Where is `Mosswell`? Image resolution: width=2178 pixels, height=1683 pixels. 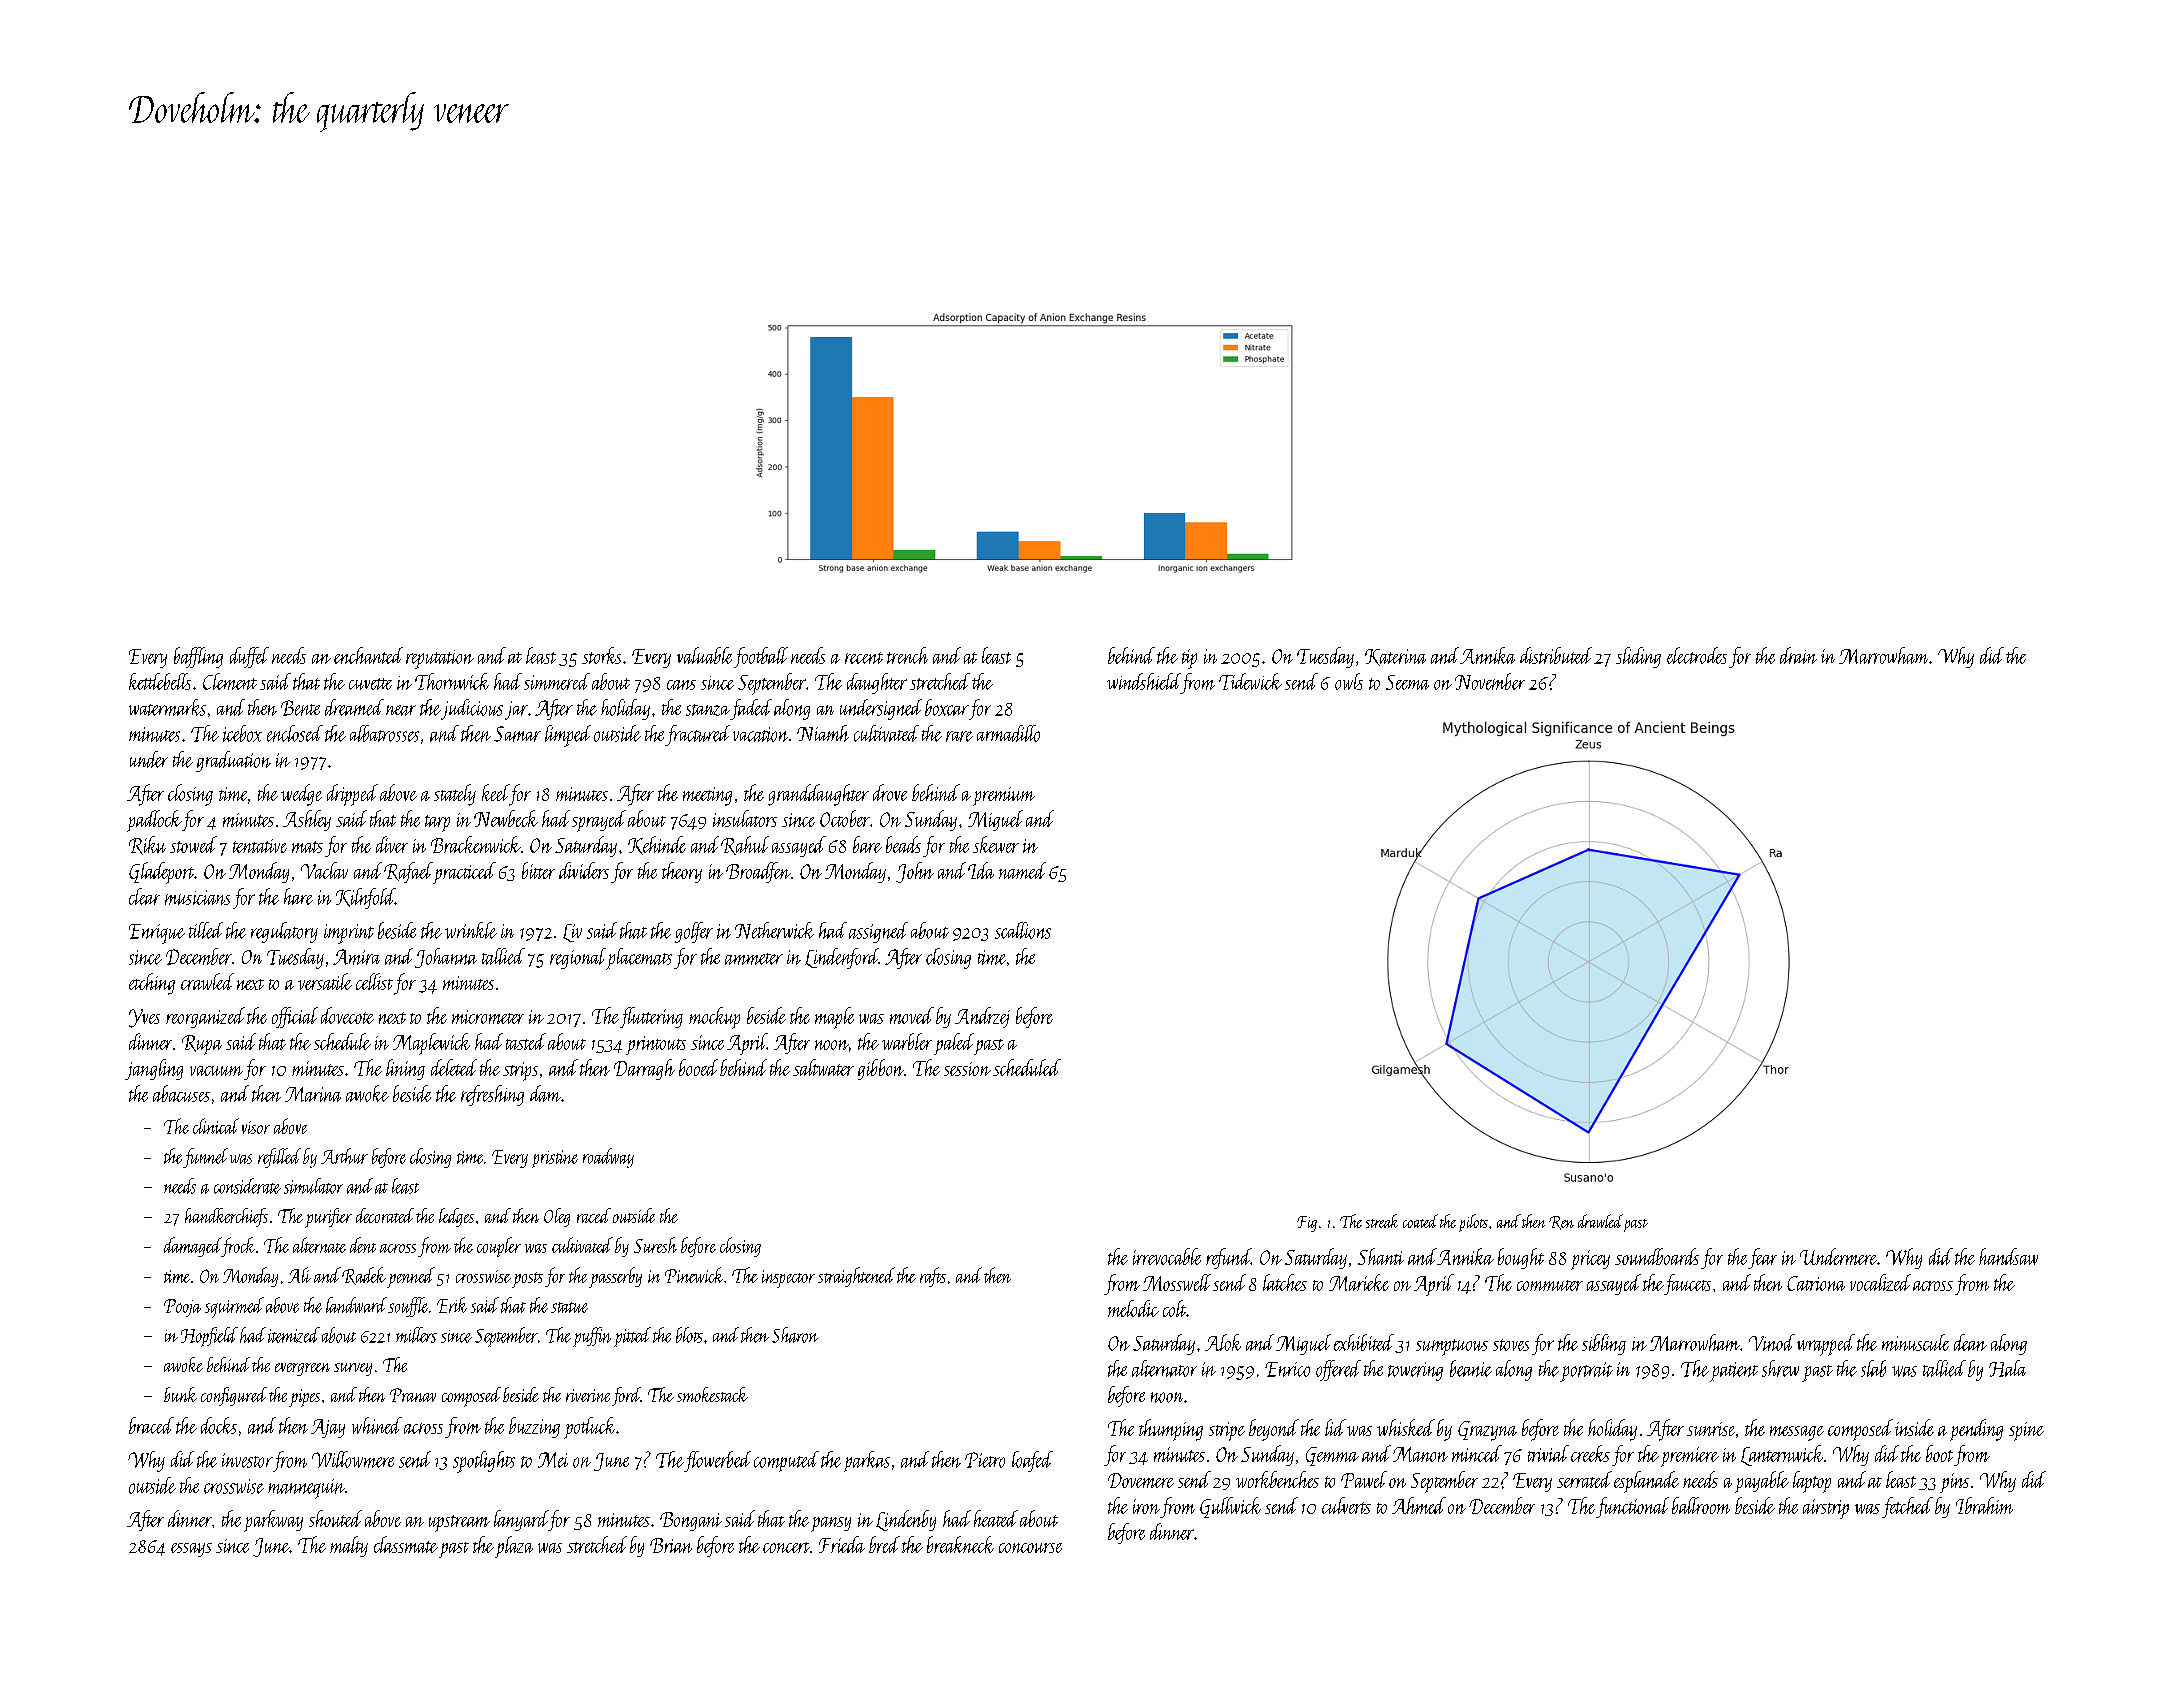
Mosswell is located at coordinates (1177, 1282).
